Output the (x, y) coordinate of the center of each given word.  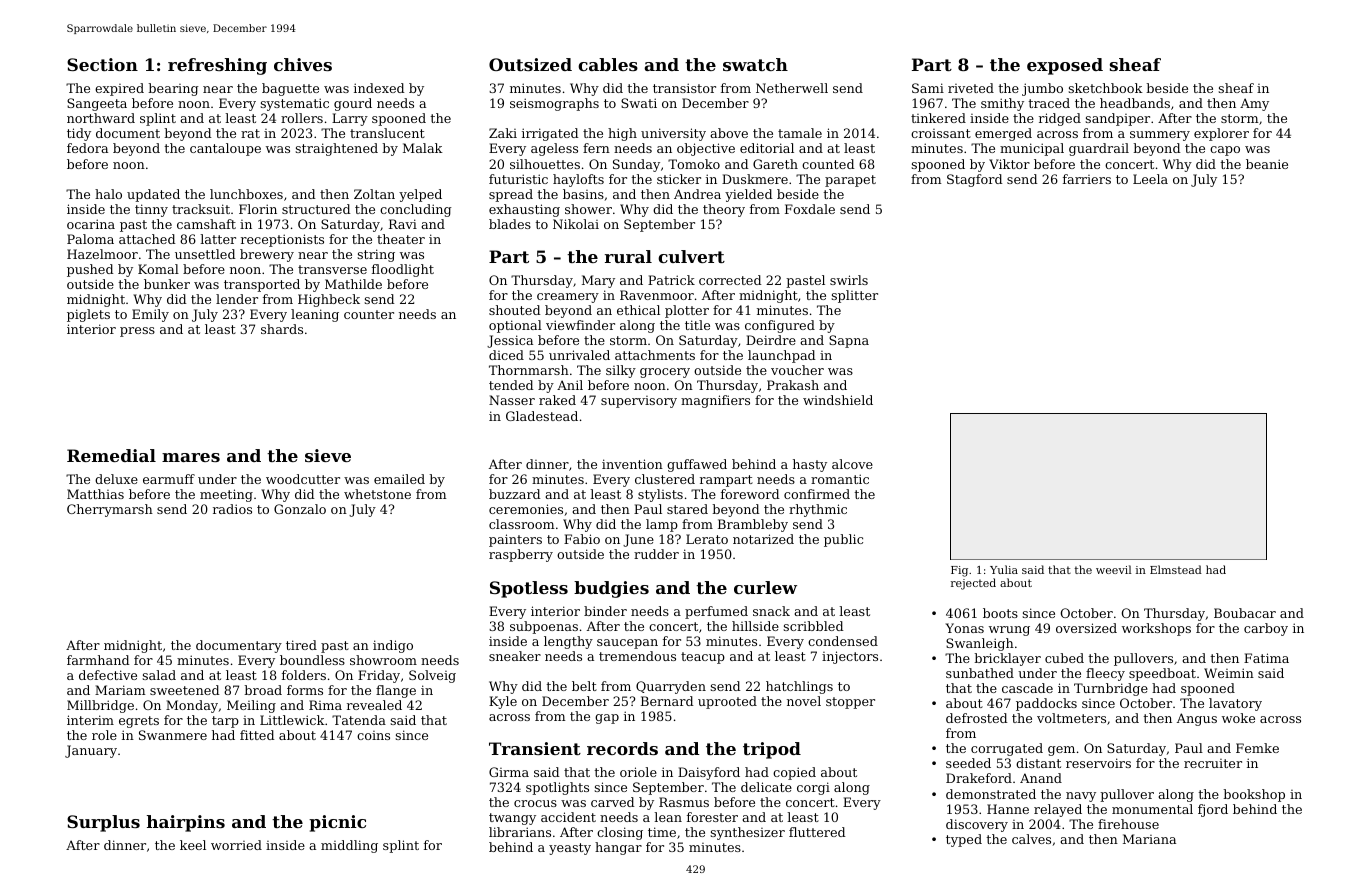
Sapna (849, 341)
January (91, 751)
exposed (1065, 66)
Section (102, 64)
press (137, 332)
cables (608, 64)
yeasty (570, 849)
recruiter (1213, 763)
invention (632, 464)
